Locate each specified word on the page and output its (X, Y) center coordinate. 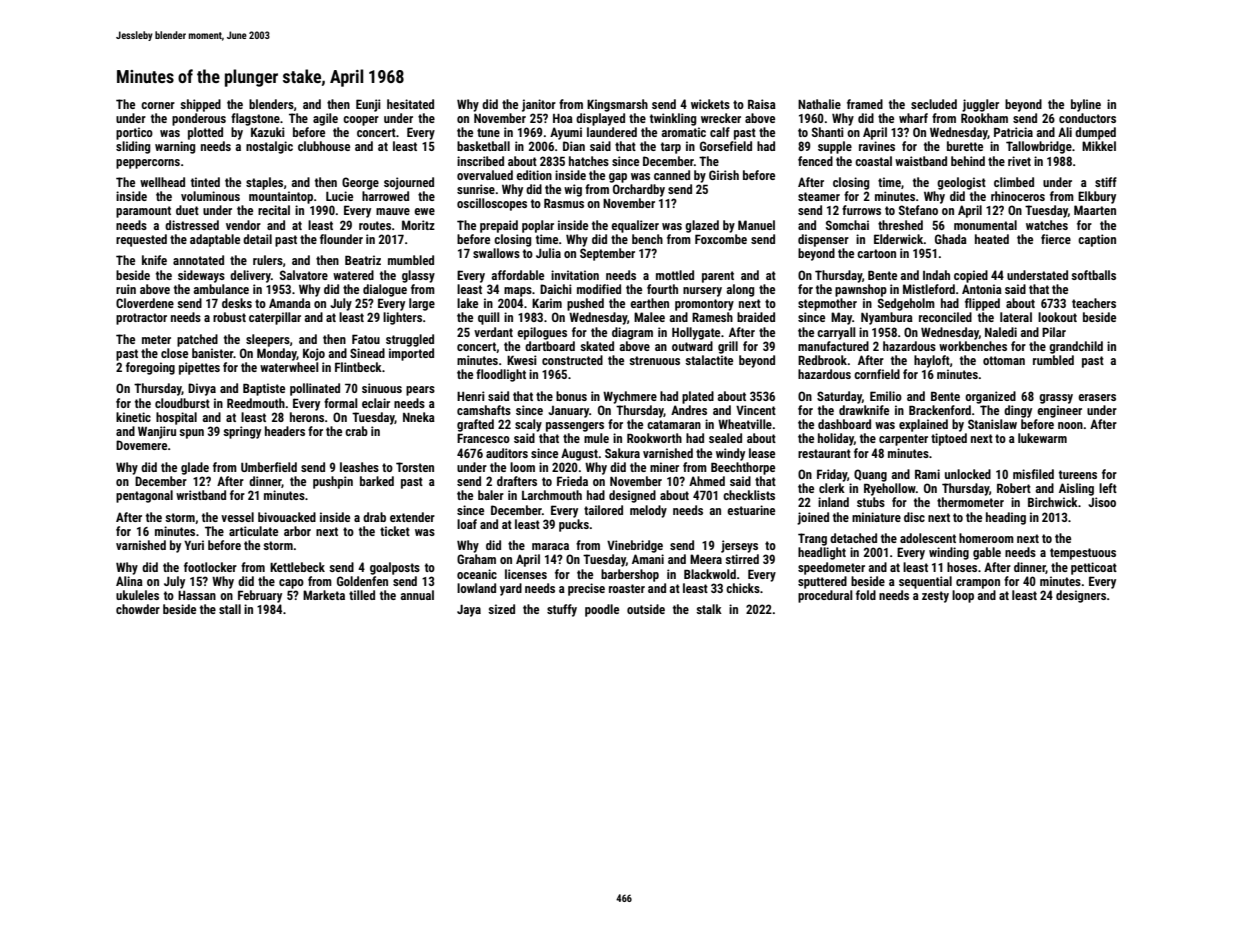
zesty (935, 597)
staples (264, 183)
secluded (934, 104)
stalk (709, 609)
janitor (539, 105)
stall (230, 609)
